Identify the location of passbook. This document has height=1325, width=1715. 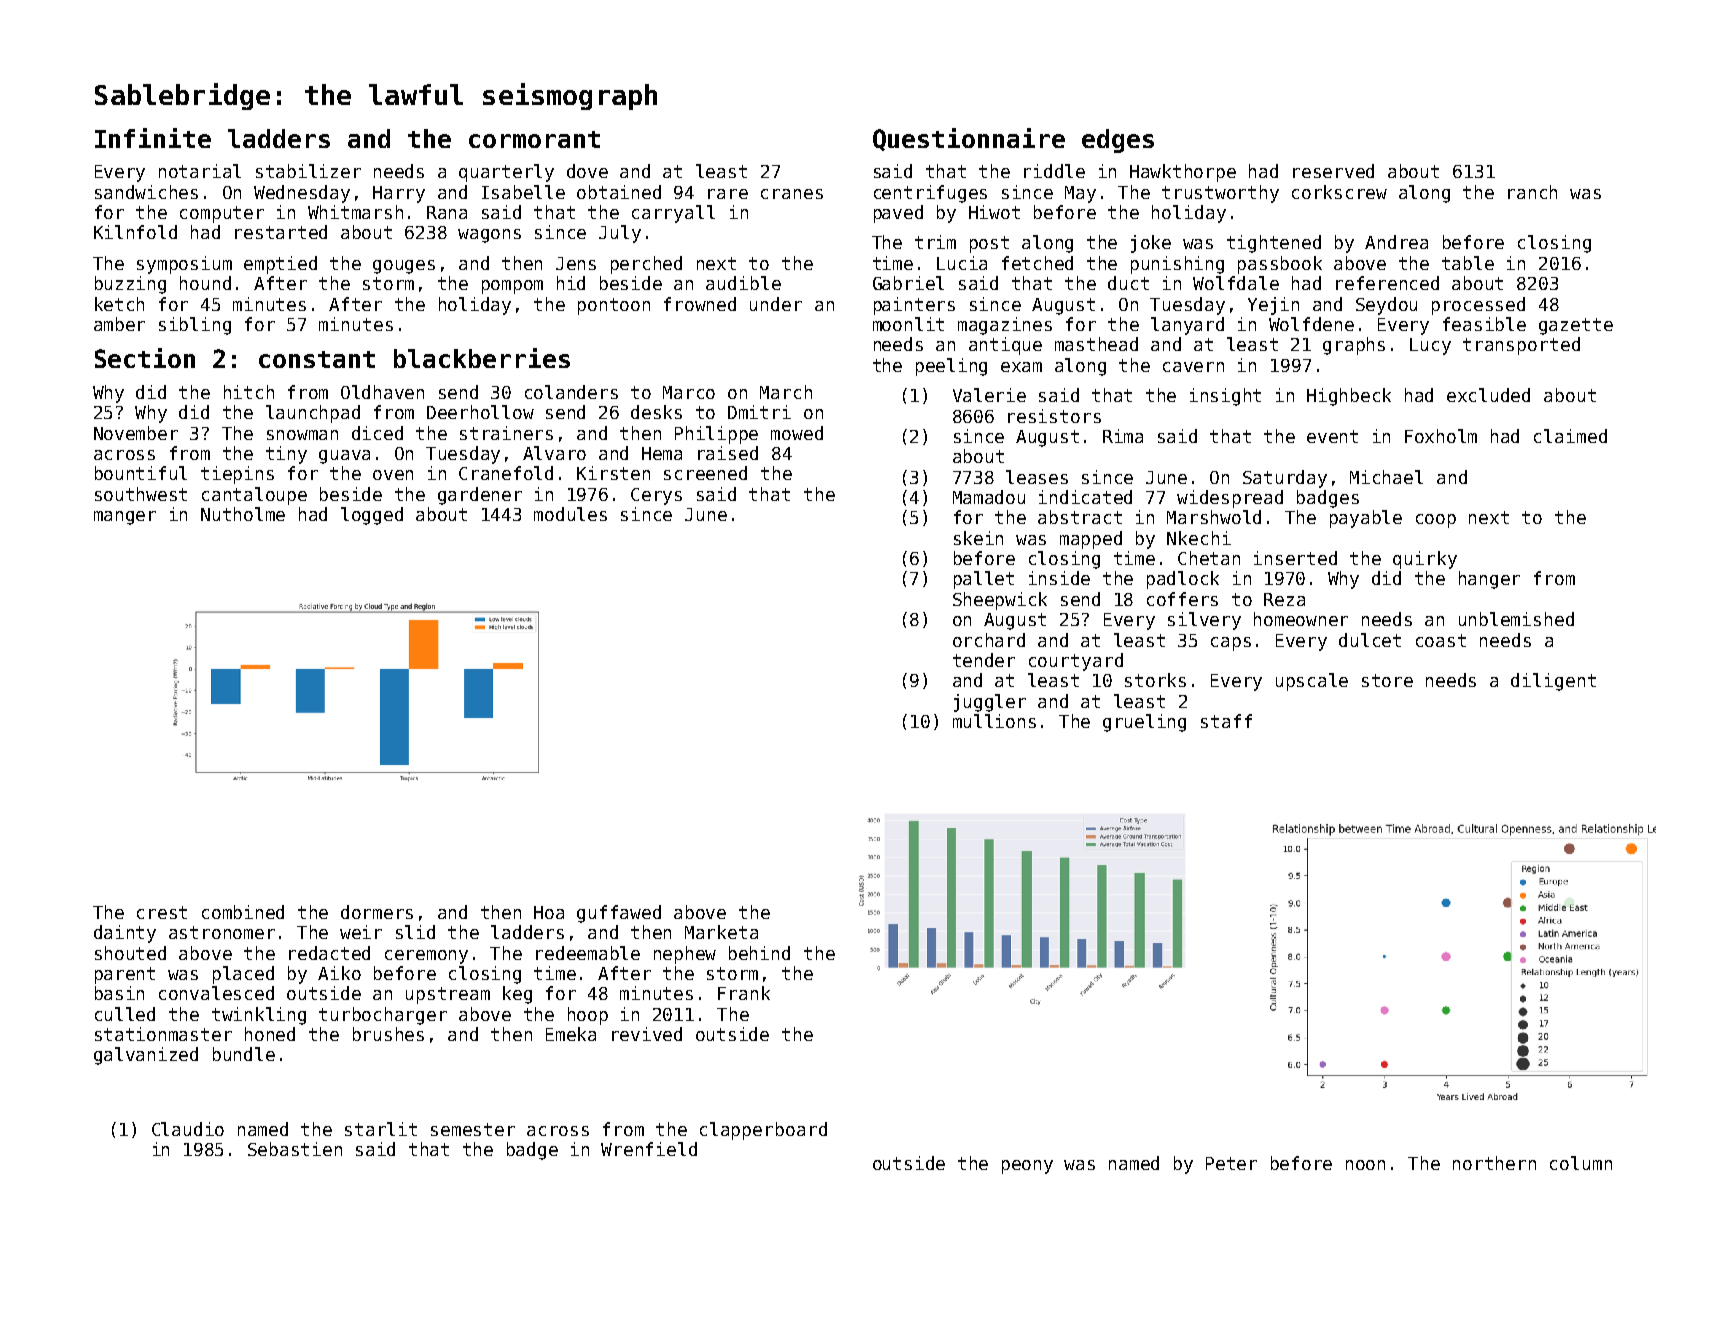
(1280, 265).
